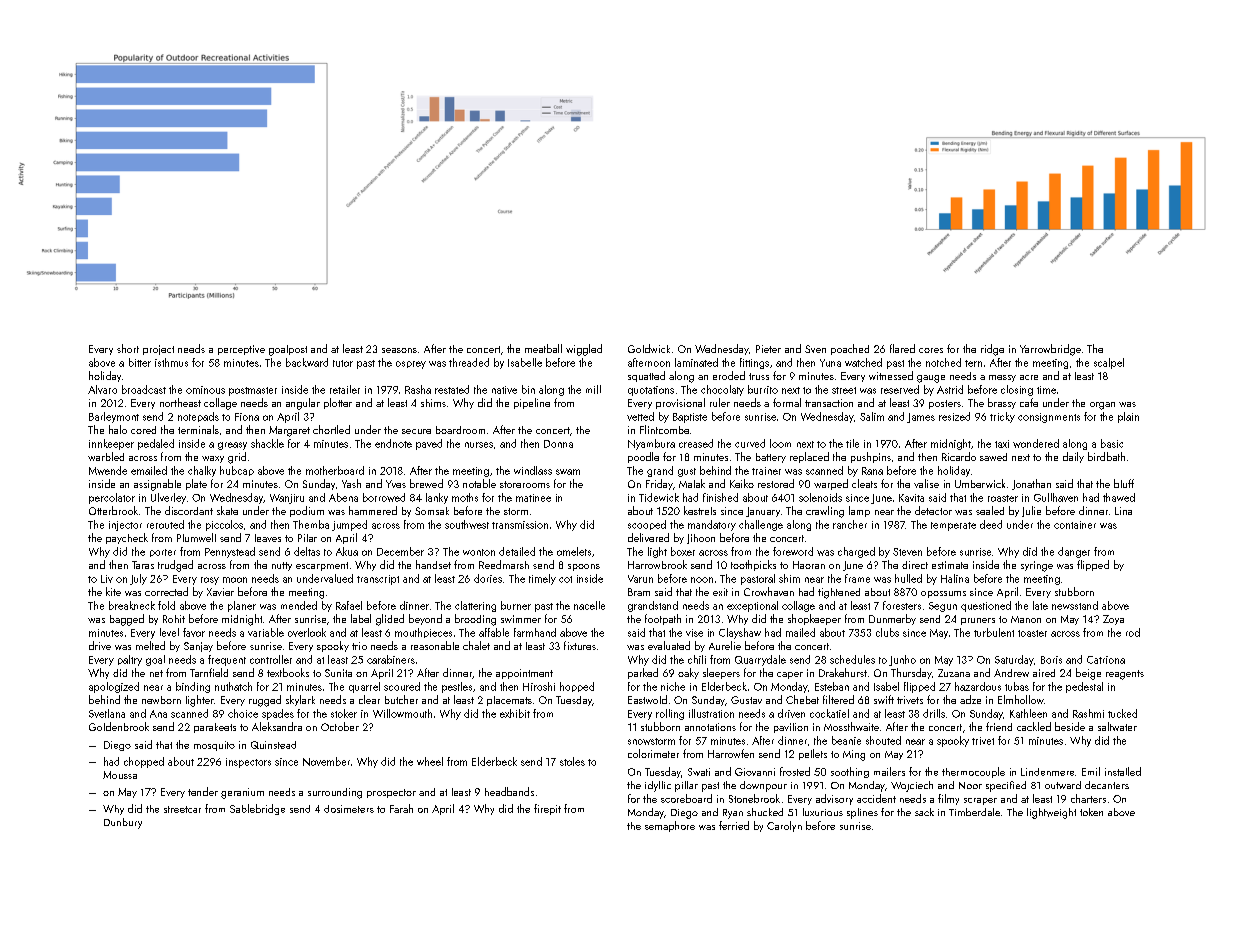  I want to click on Moussa, so click(120, 775).
